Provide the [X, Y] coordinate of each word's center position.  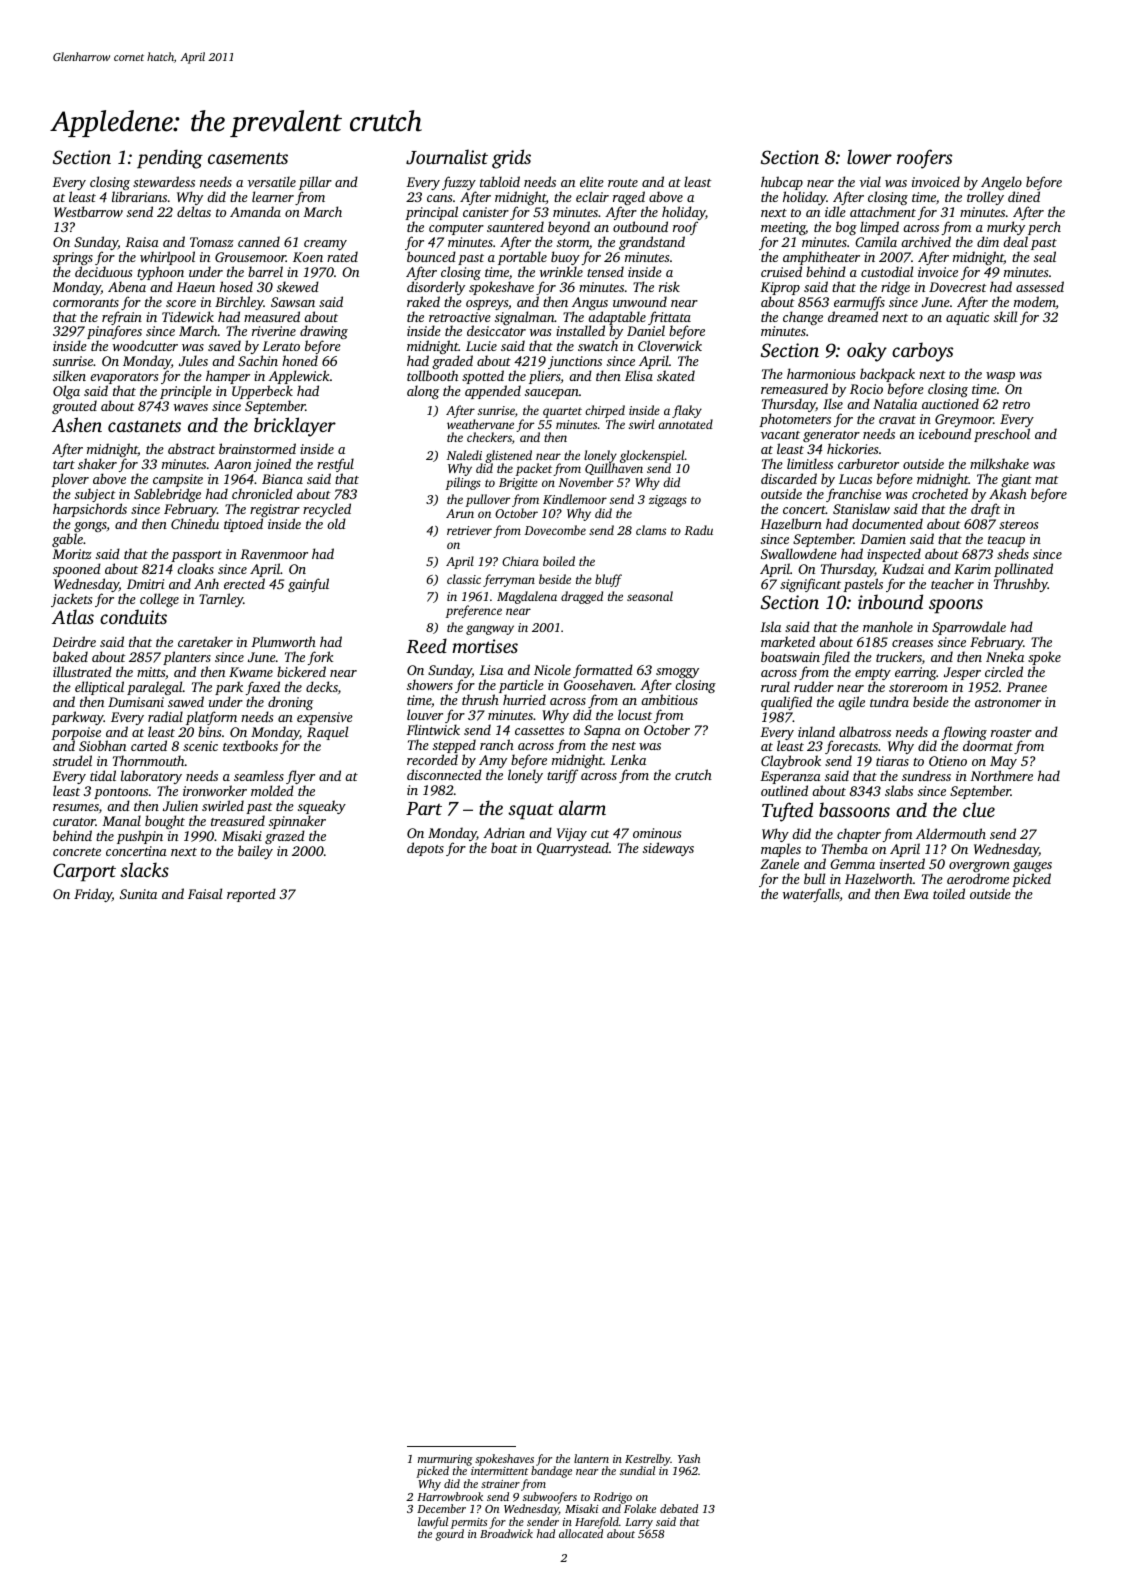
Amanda [255, 211]
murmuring [445, 1461]
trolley [985, 198]
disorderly [436, 288]
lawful [433, 1523]
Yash [689, 1458]
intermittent [499, 1471]
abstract [191, 448]
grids [511, 159]
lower [869, 157]
